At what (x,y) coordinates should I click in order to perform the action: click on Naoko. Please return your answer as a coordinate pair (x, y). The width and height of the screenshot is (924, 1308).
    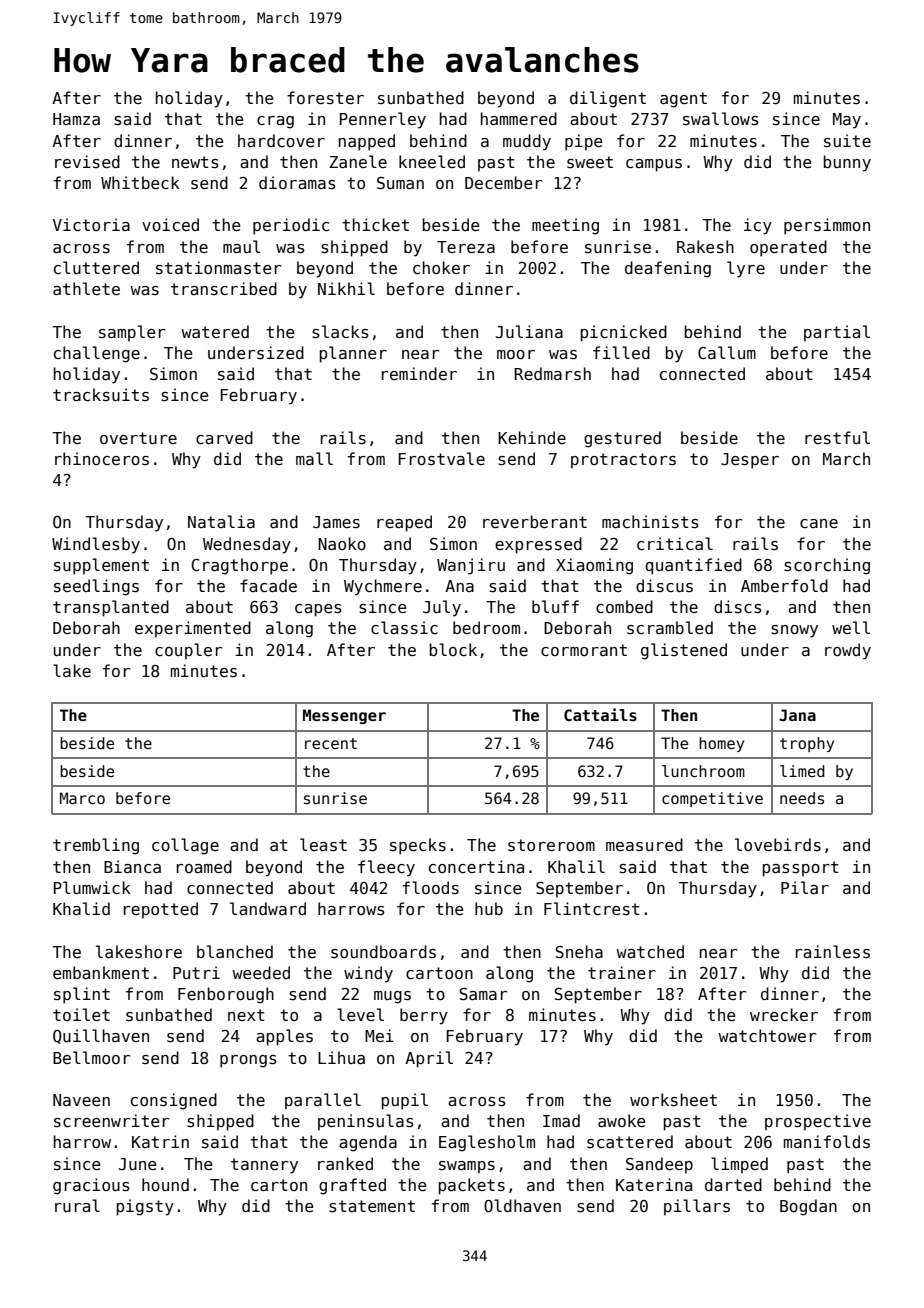
    Looking at the image, I should click on (342, 544).
